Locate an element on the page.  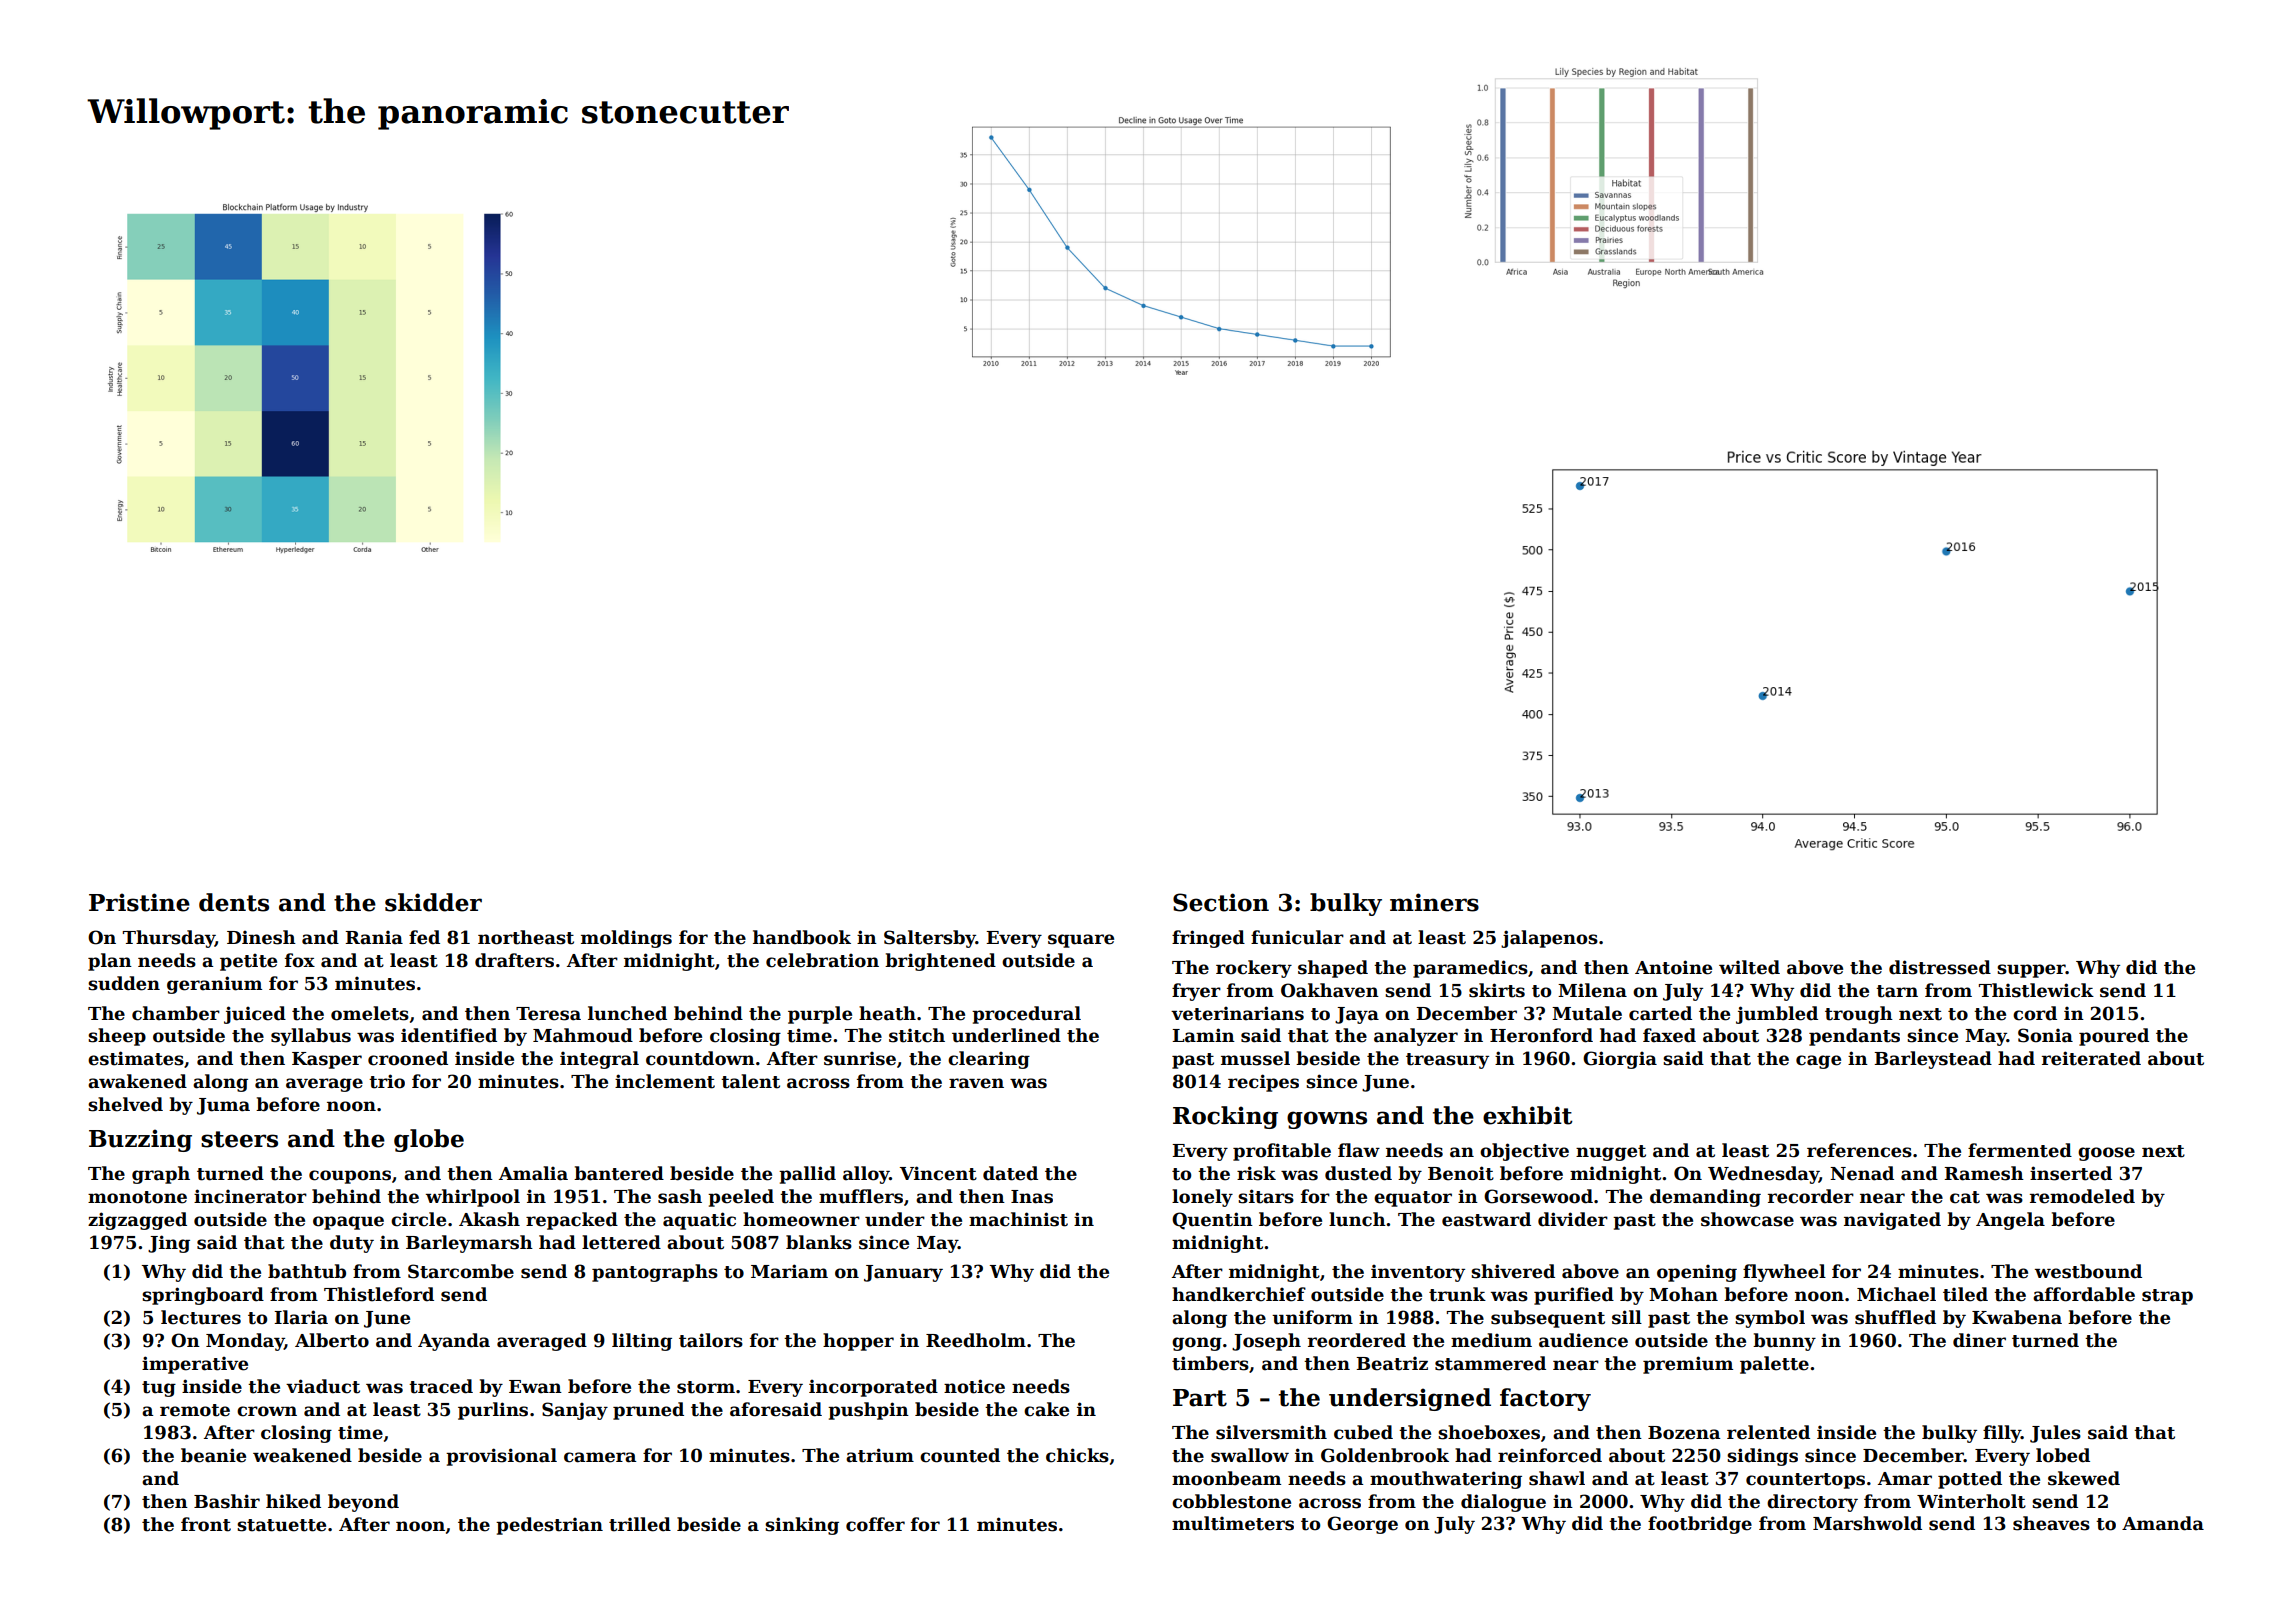
Amanda is located at coordinates (2163, 1523).
